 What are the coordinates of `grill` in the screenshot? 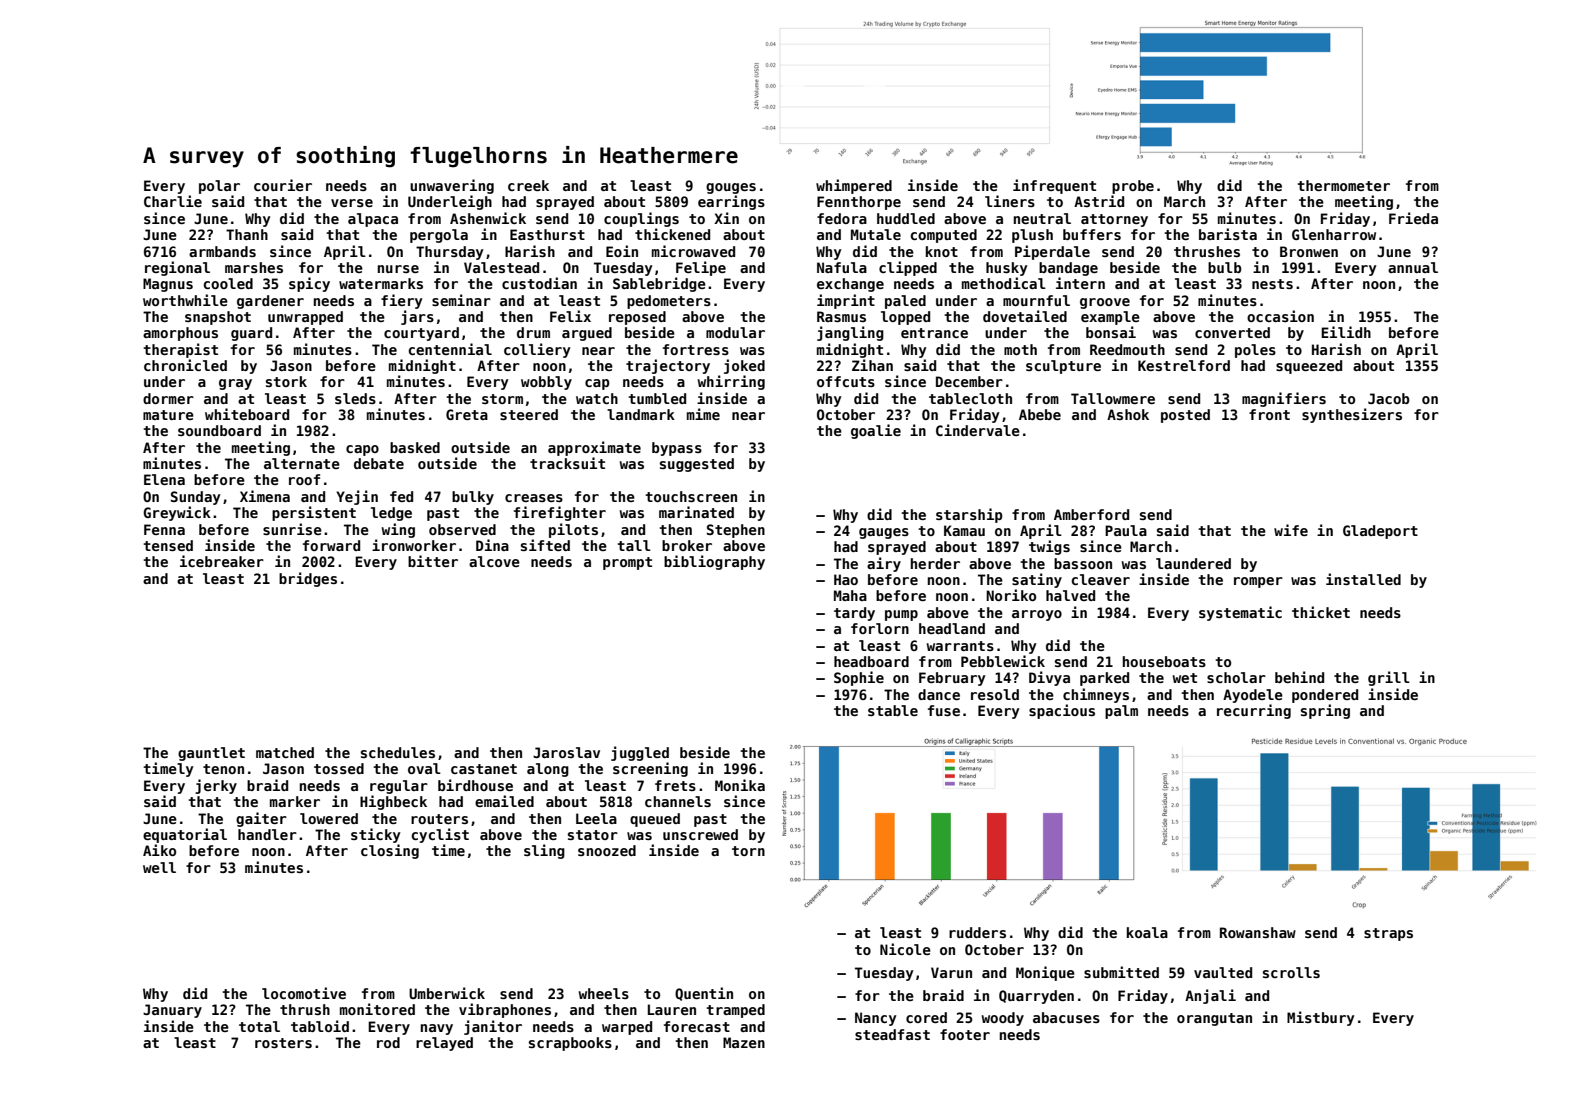 It's located at (1389, 678).
